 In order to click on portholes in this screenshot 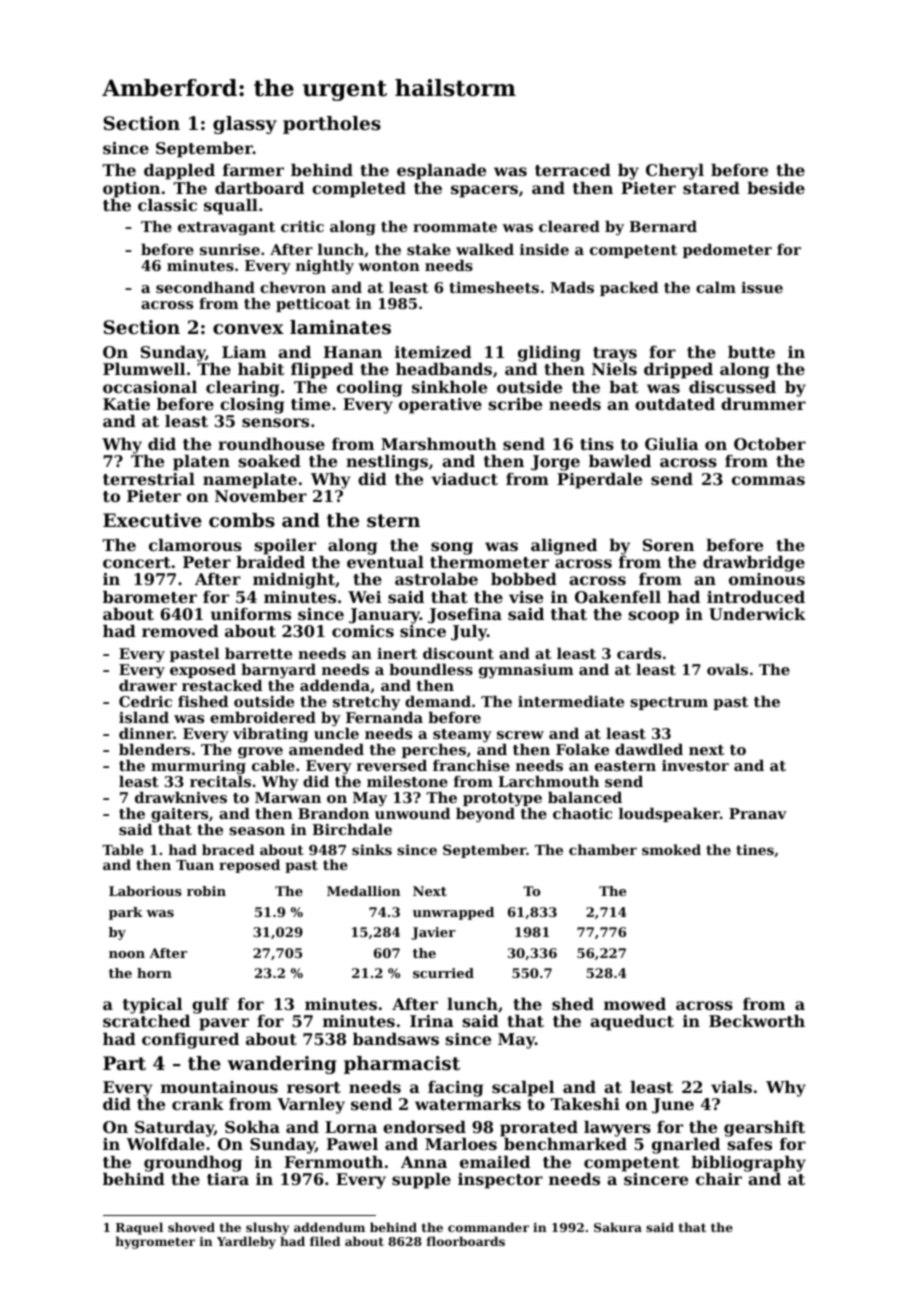, I will do `click(332, 125)`.
